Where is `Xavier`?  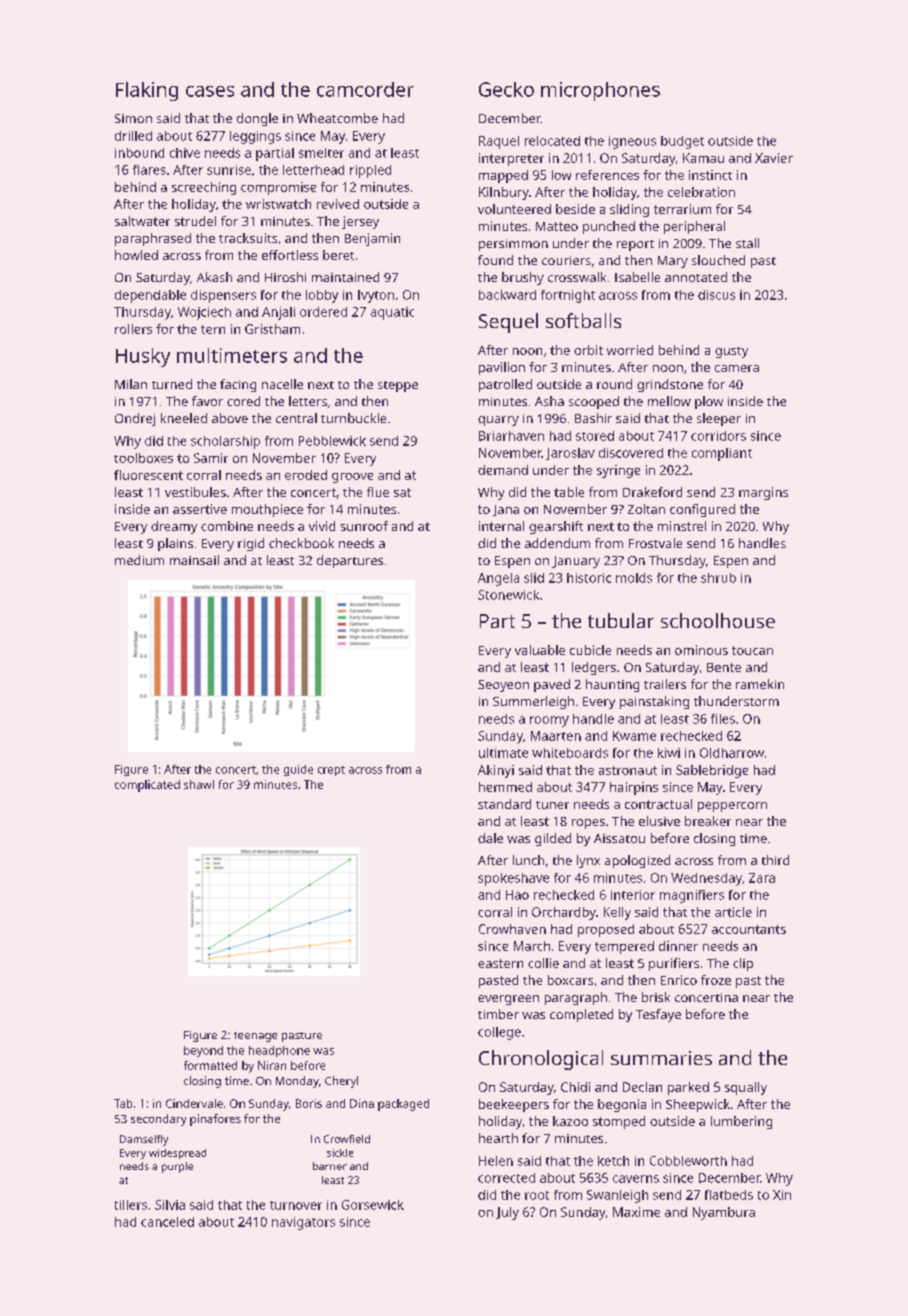
Xavier is located at coordinates (774, 158).
